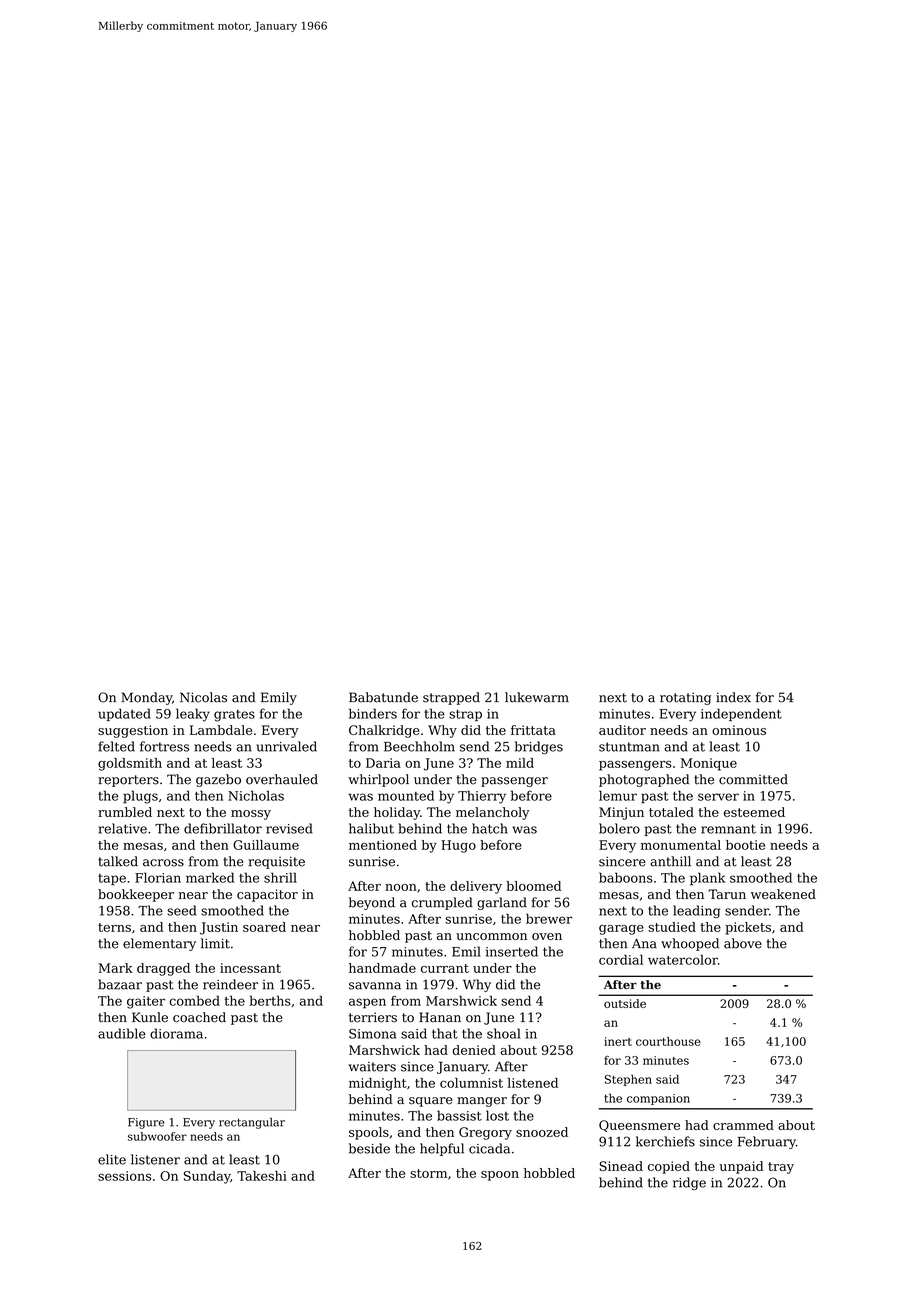  I want to click on talked, so click(118, 861).
